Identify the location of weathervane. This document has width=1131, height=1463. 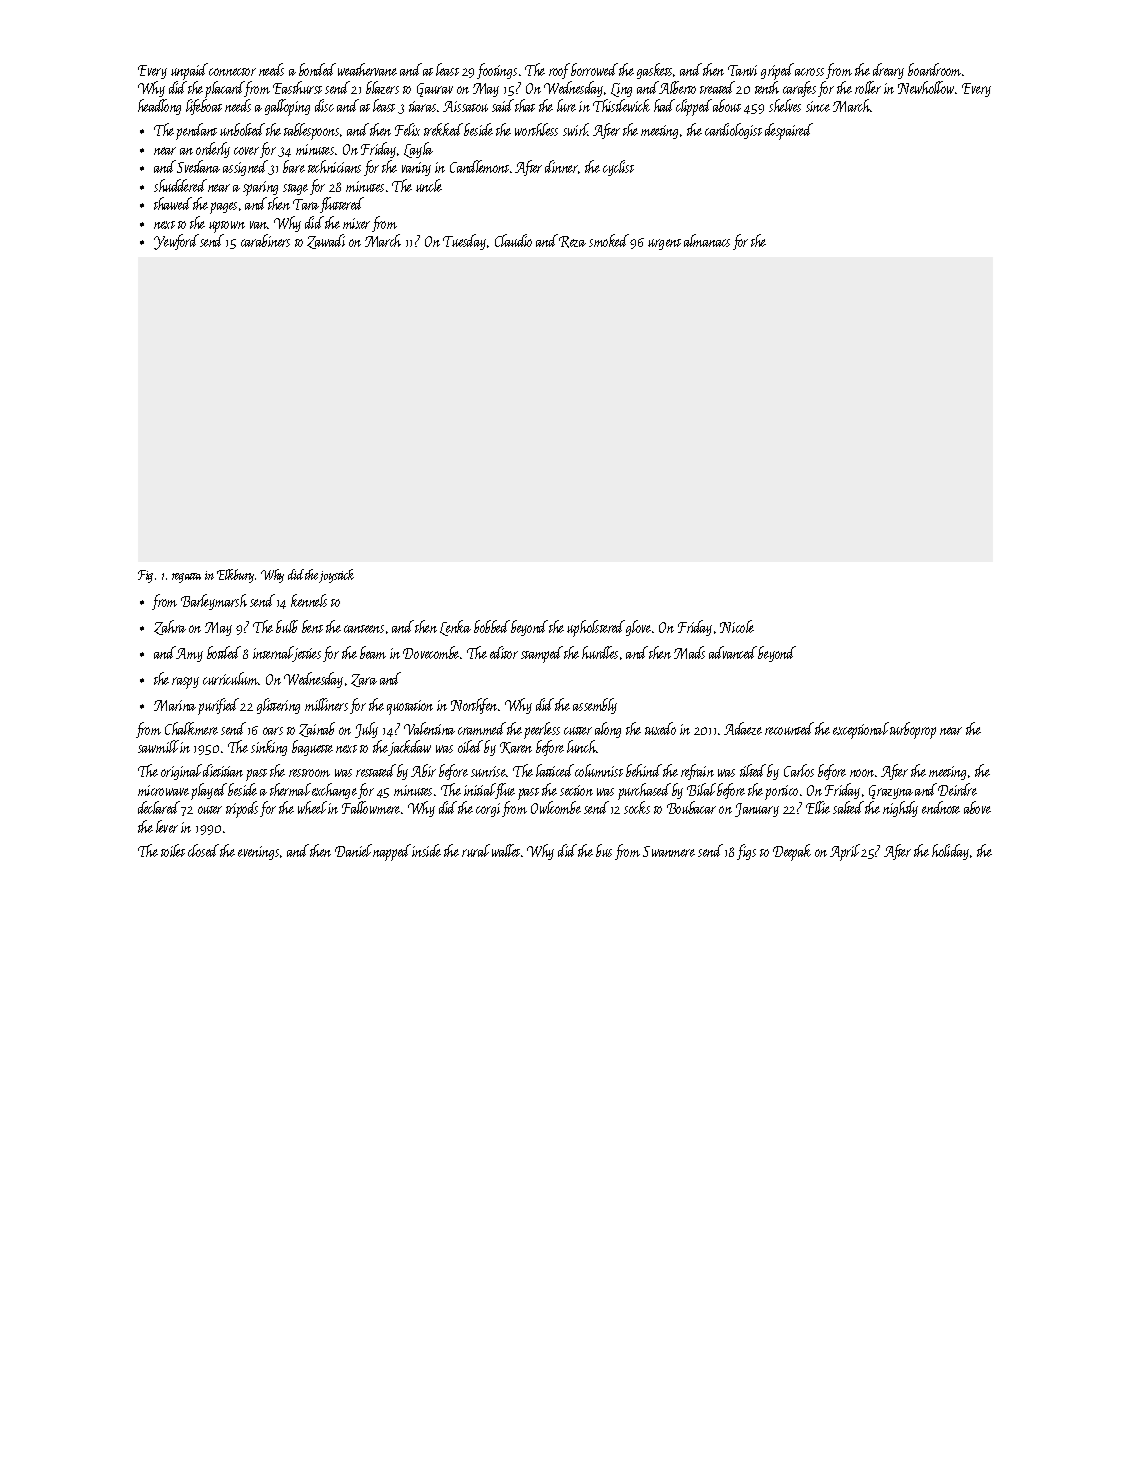
(367, 69).
